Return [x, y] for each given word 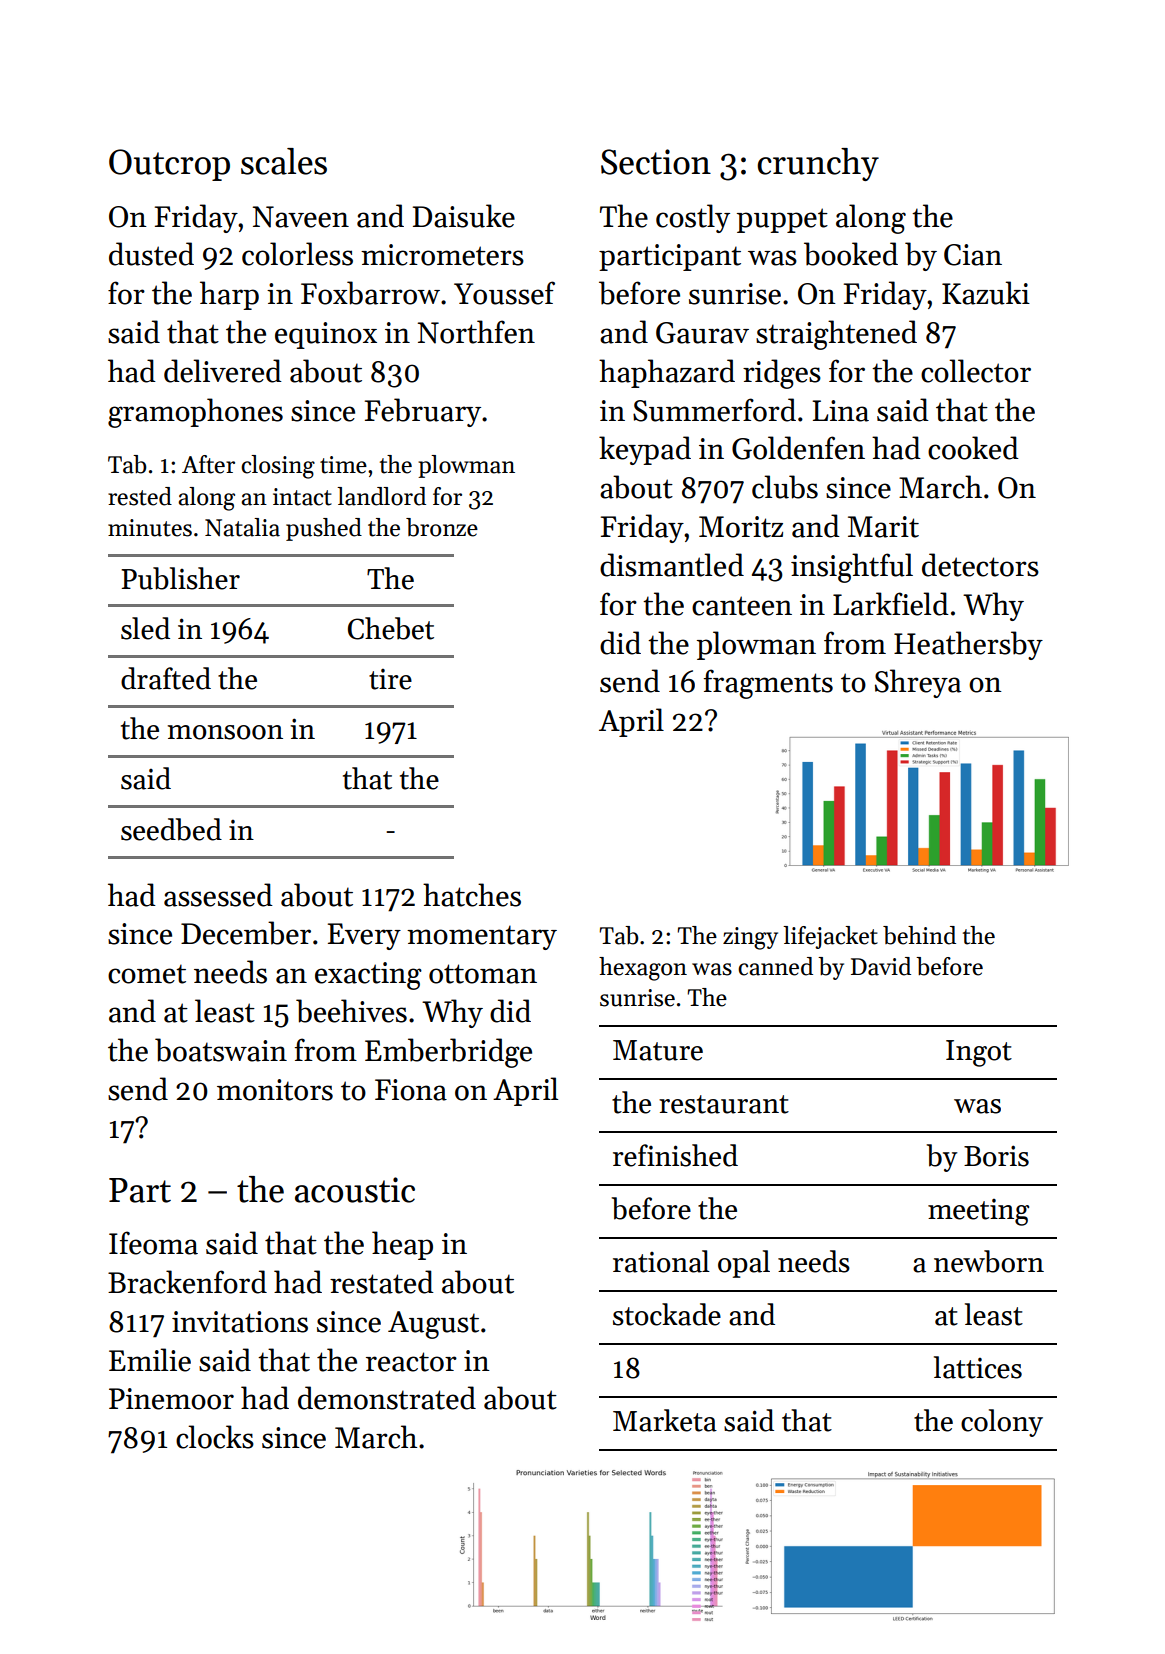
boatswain [221, 1050]
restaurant [724, 1104]
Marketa [665, 1420]
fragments [768, 684]
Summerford [714, 410]
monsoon [225, 732]
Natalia [242, 527]
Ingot [979, 1053]
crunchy [818, 164]
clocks [215, 1437]
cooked [973, 448]
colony [1002, 1423]
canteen [742, 606]
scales [284, 161]
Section [656, 162]
